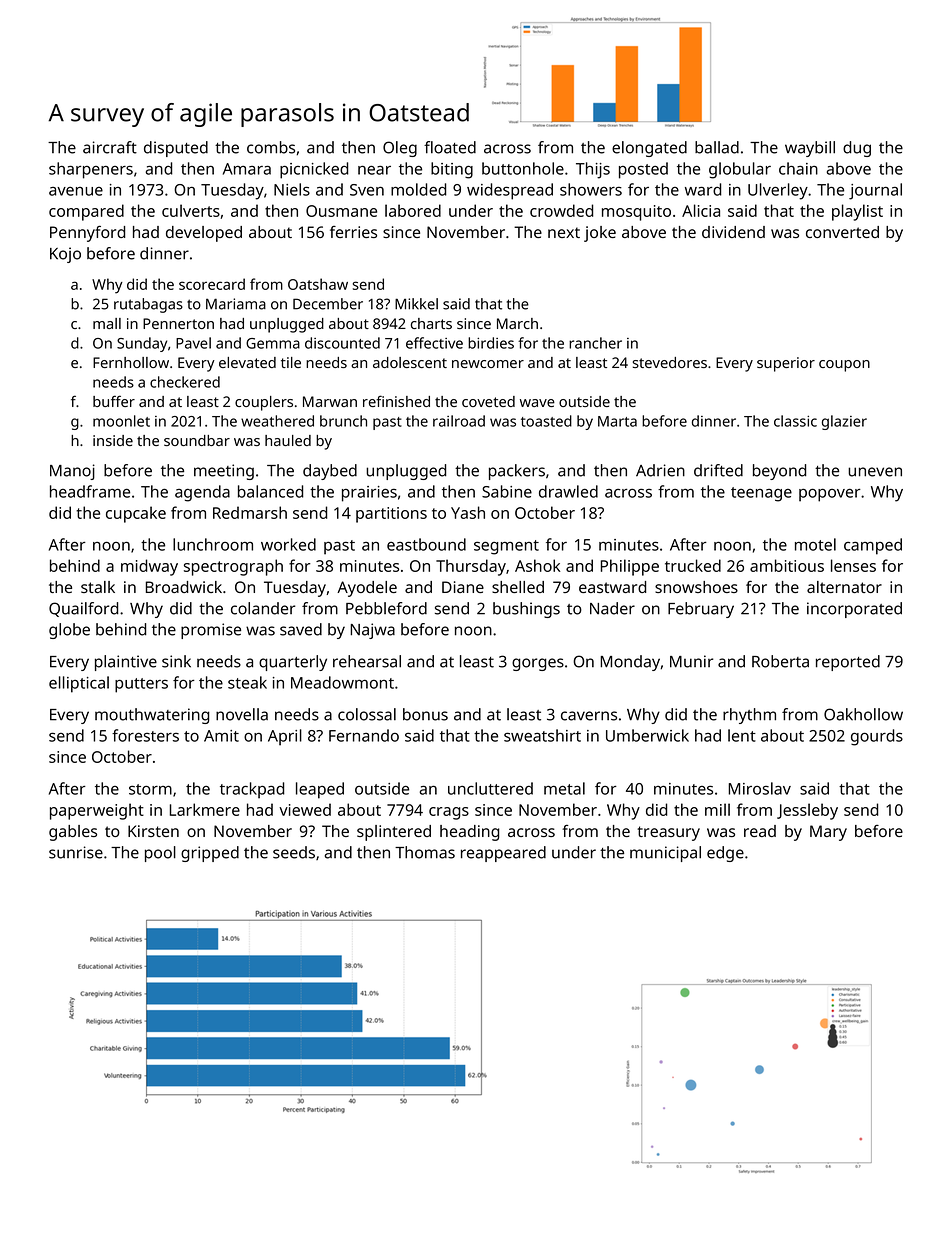 The image size is (952, 1233). Describe the element at coordinates (107, 323) in the screenshot. I see `mall` at that location.
